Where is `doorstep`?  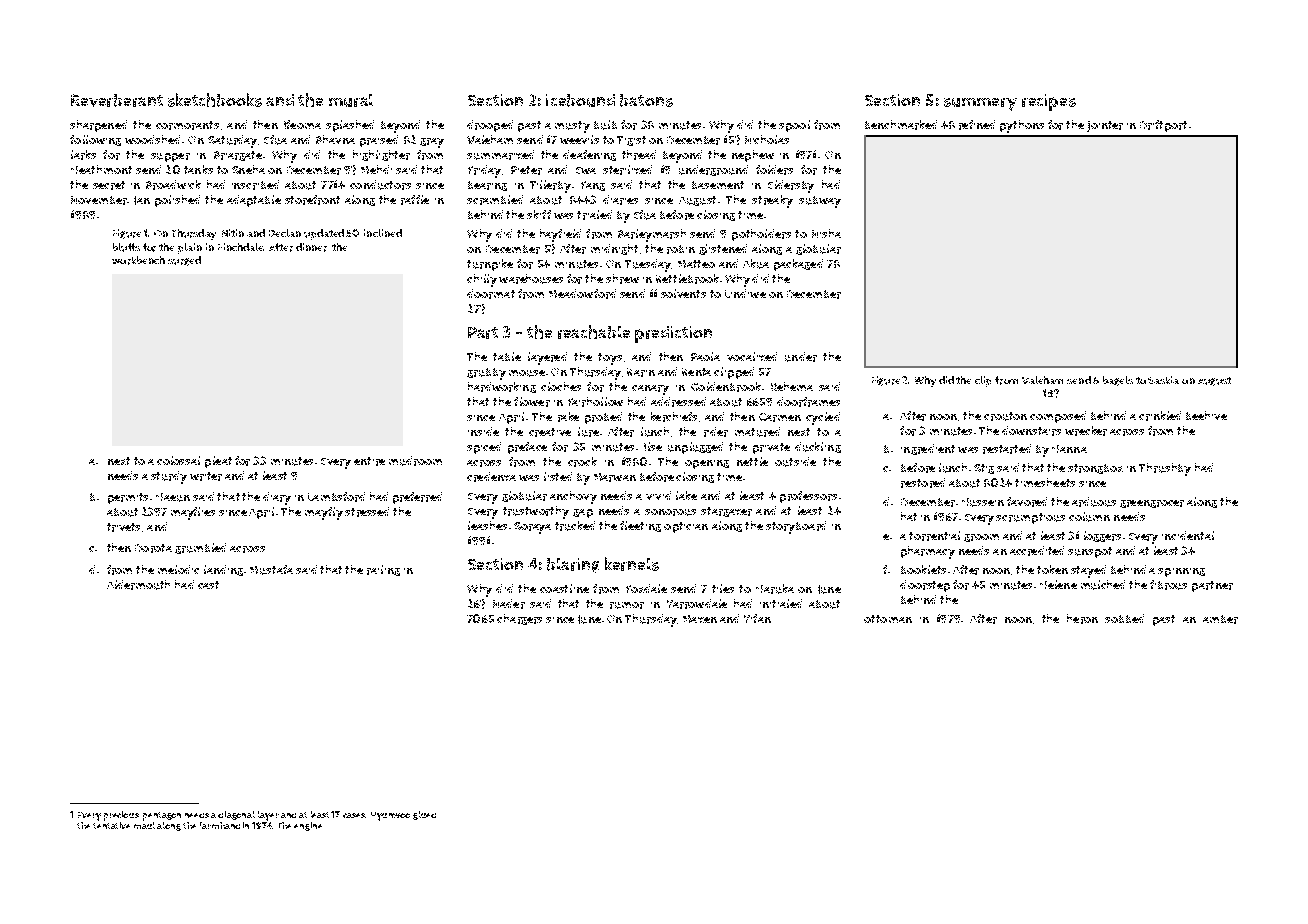
doorstep is located at coordinates (925, 586).
